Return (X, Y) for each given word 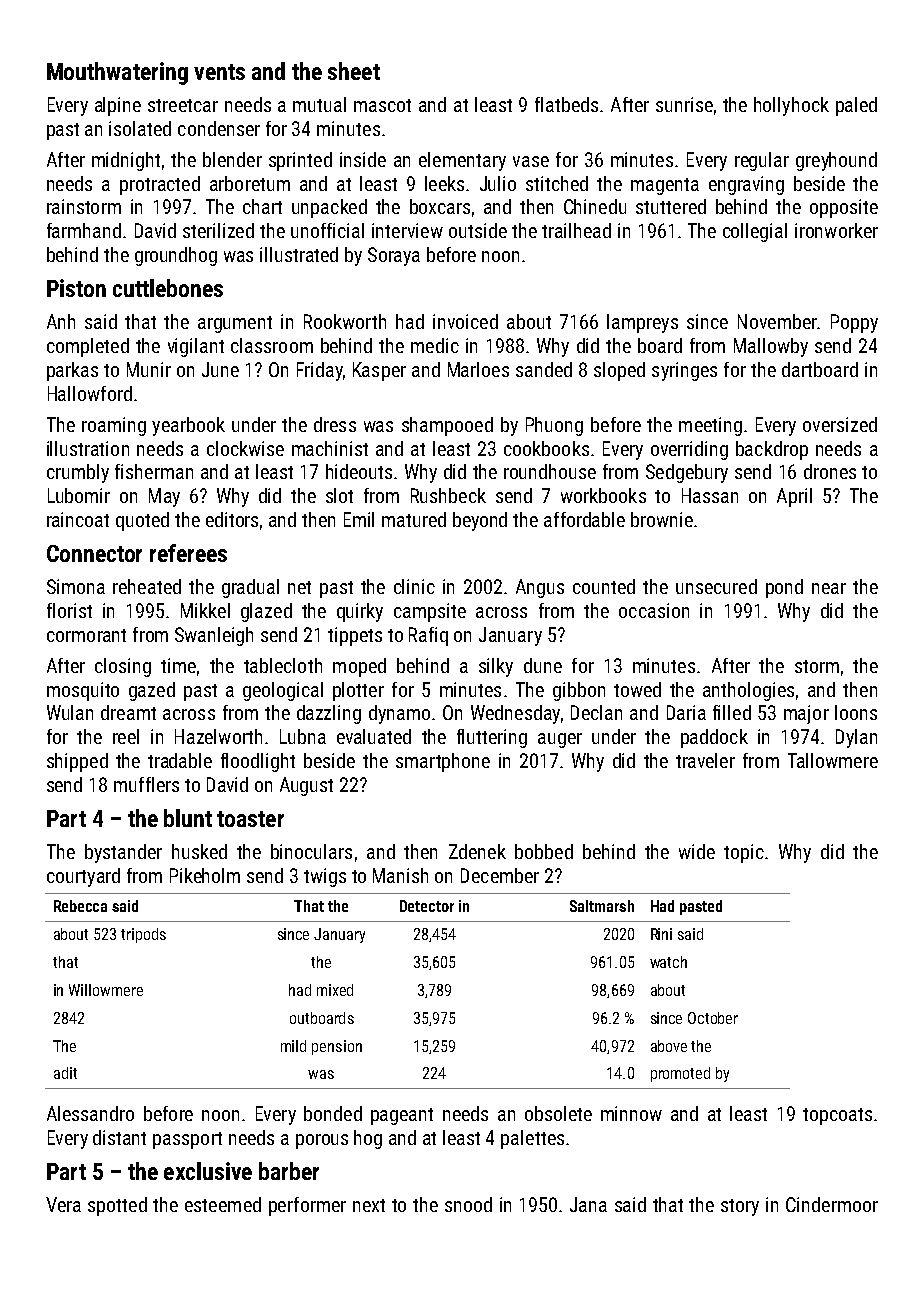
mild (293, 1046)
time (178, 665)
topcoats (837, 1116)
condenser (219, 128)
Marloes (478, 369)
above (669, 1046)
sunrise (684, 104)
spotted (117, 1206)
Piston (76, 288)
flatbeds (566, 104)
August (306, 786)
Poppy (854, 323)
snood (468, 1204)
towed (637, 689)
